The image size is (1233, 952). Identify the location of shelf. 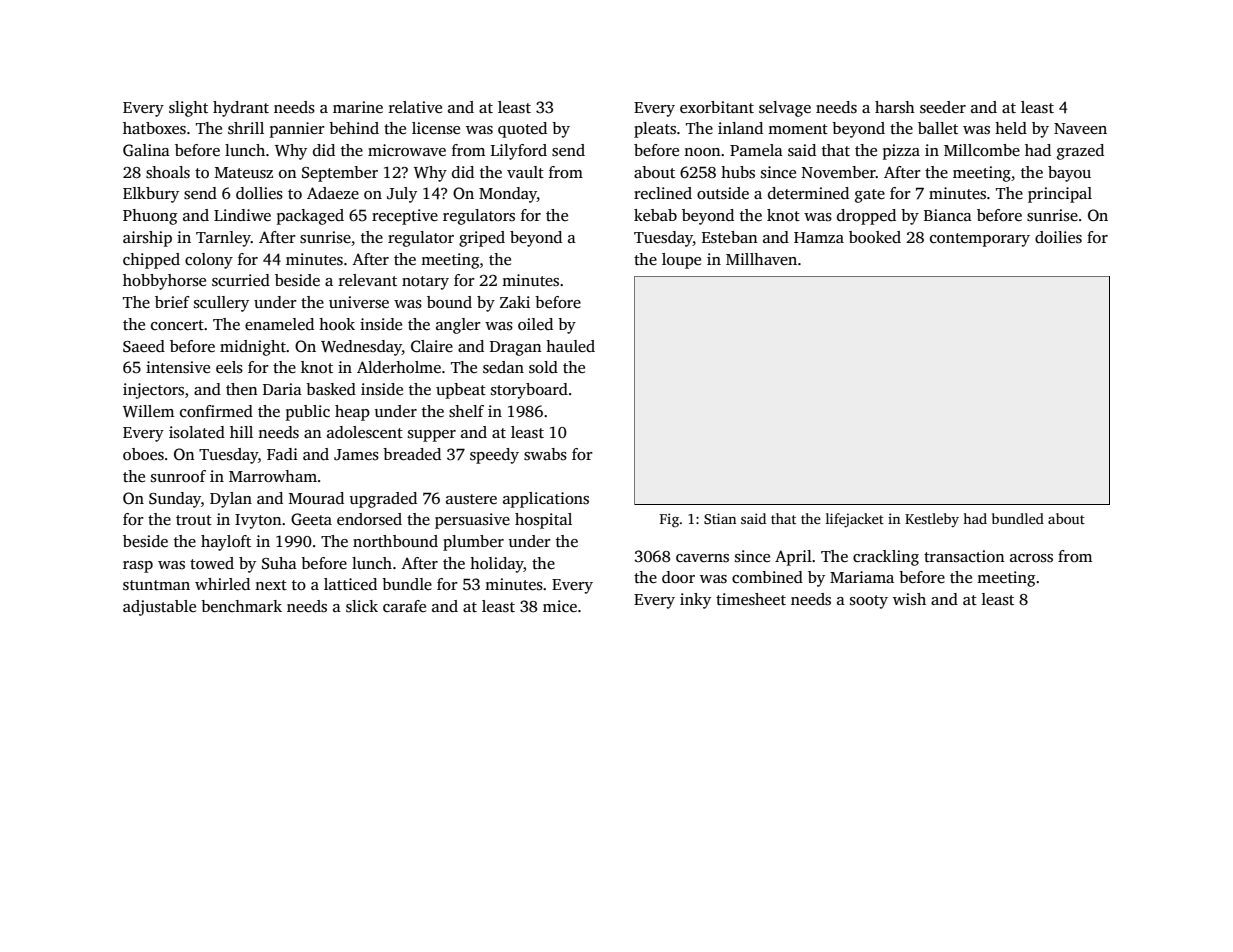
(466, 411).
